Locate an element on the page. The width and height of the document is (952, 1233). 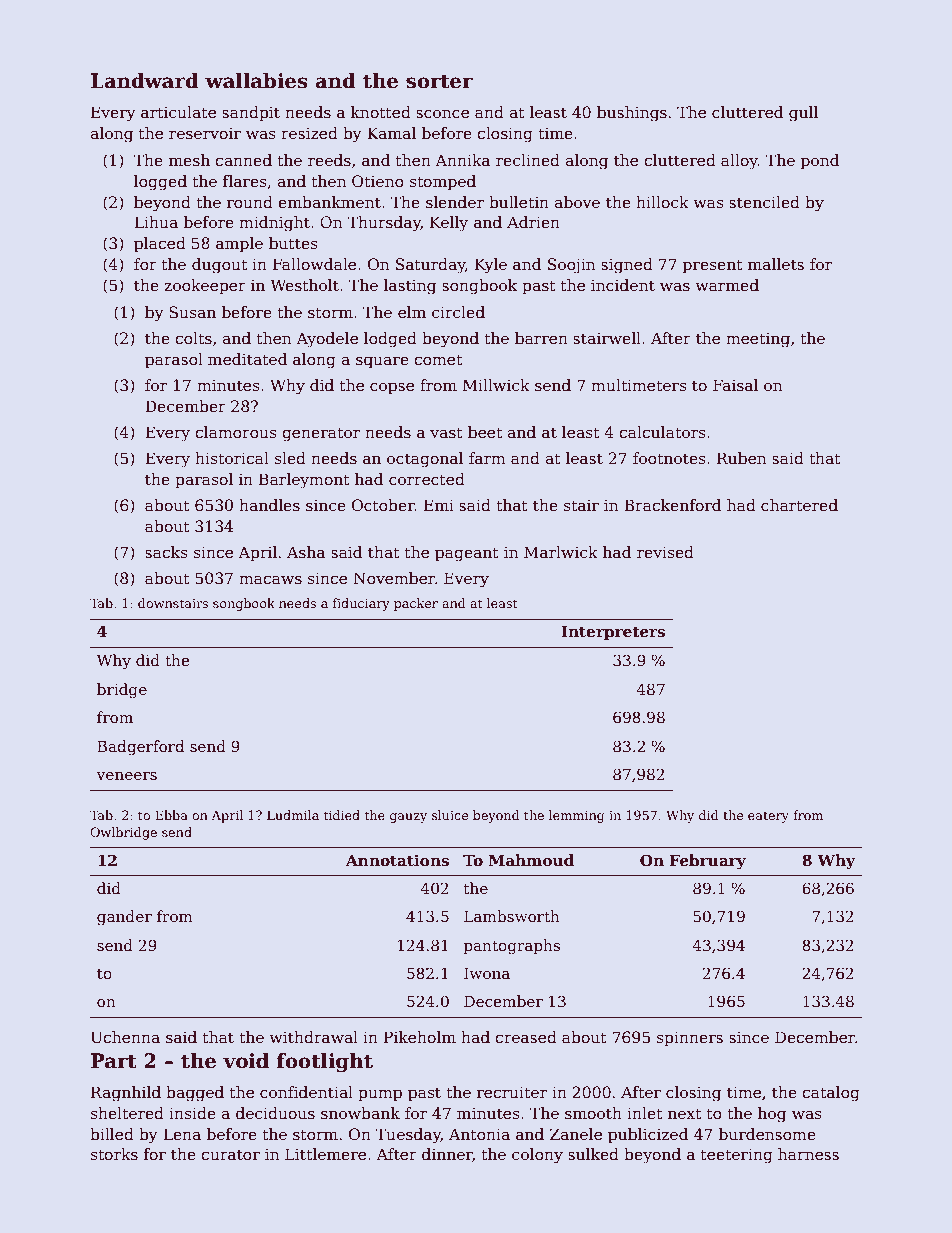
Landward is located at coordinates (145, 81).
